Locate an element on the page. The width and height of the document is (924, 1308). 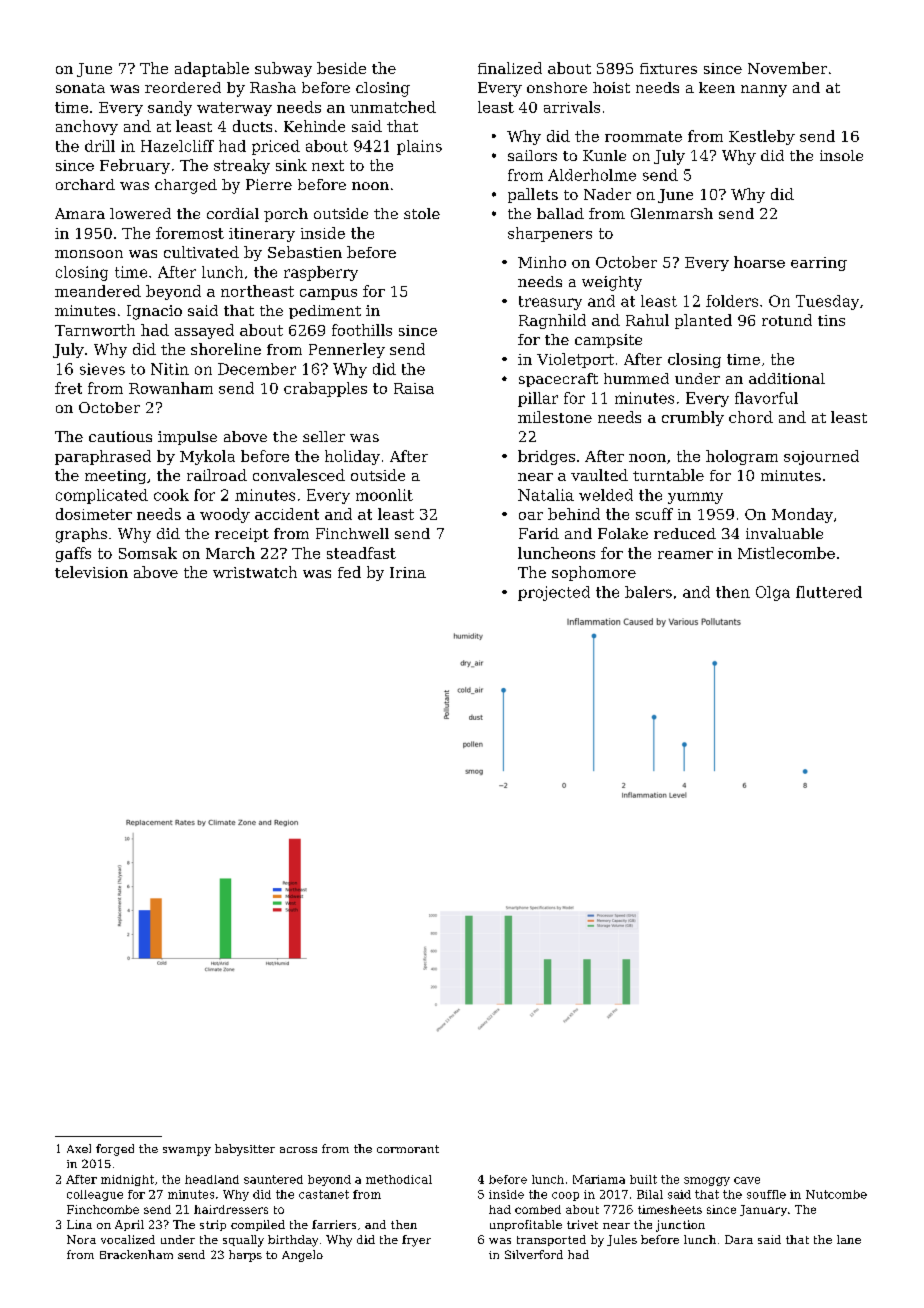
Glenmarsh is located at coordinates (672, 213).
